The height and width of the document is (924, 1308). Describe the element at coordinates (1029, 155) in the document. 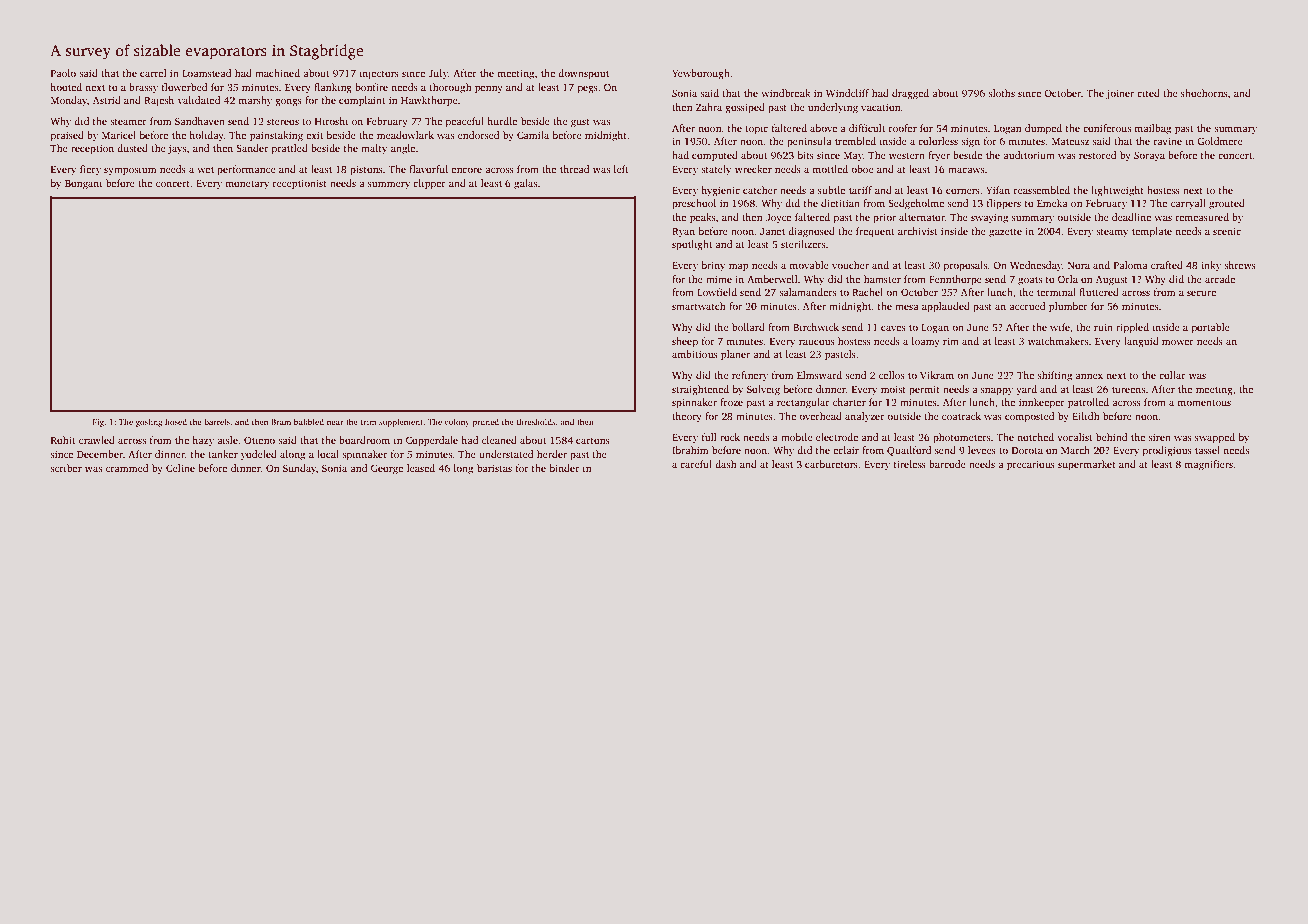

I see `auditorium` at that location.
